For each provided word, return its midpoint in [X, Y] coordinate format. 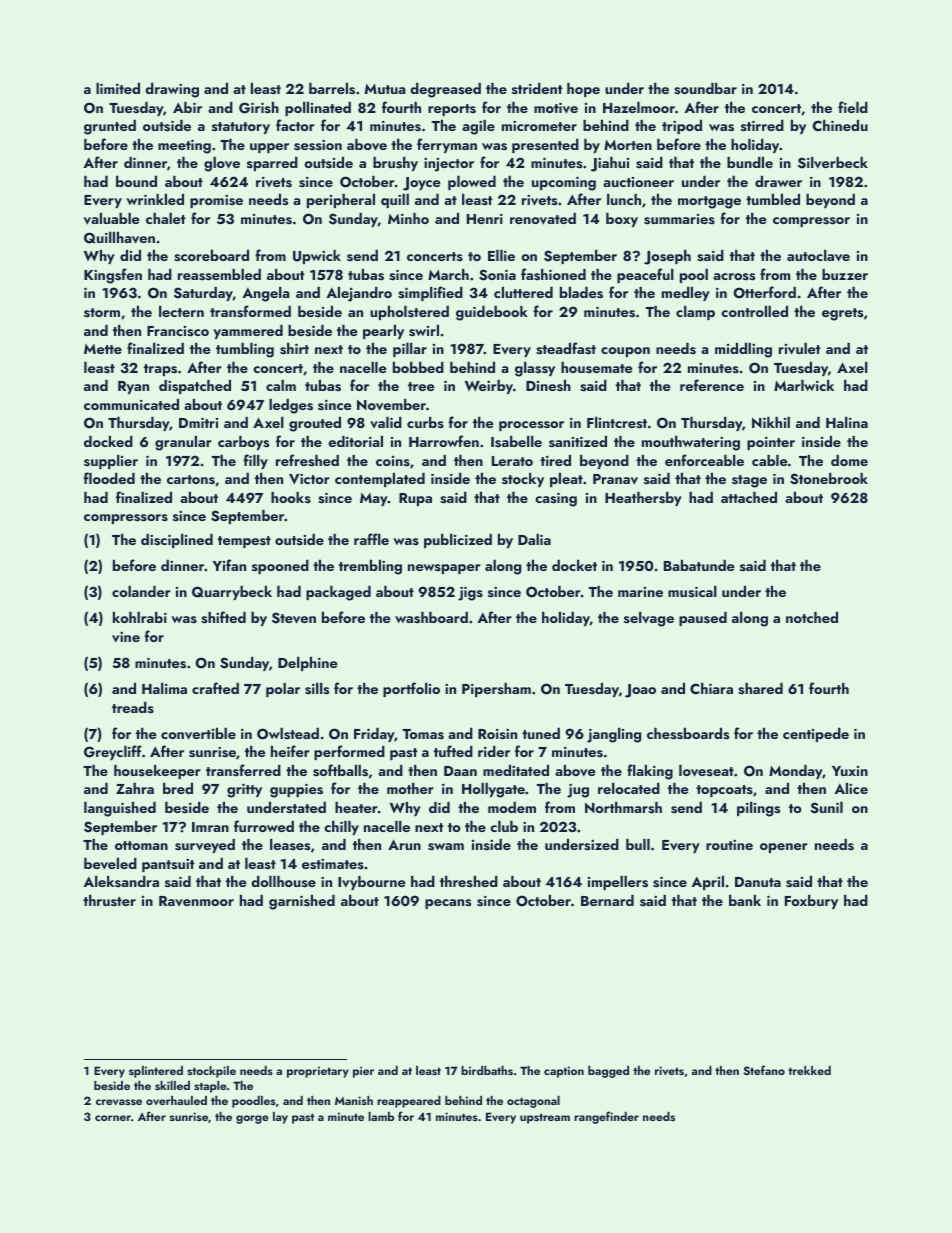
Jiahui [610, 164]
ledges [291, 406]
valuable [111, 219]
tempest [244, 542]
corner [113, 1118]
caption [564, 1072]
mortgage [709, 202]
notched [812, 617]
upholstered [409, 313]
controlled [754, 311]
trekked [809, 1070]
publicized [458, 541]
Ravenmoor [196, 901]
